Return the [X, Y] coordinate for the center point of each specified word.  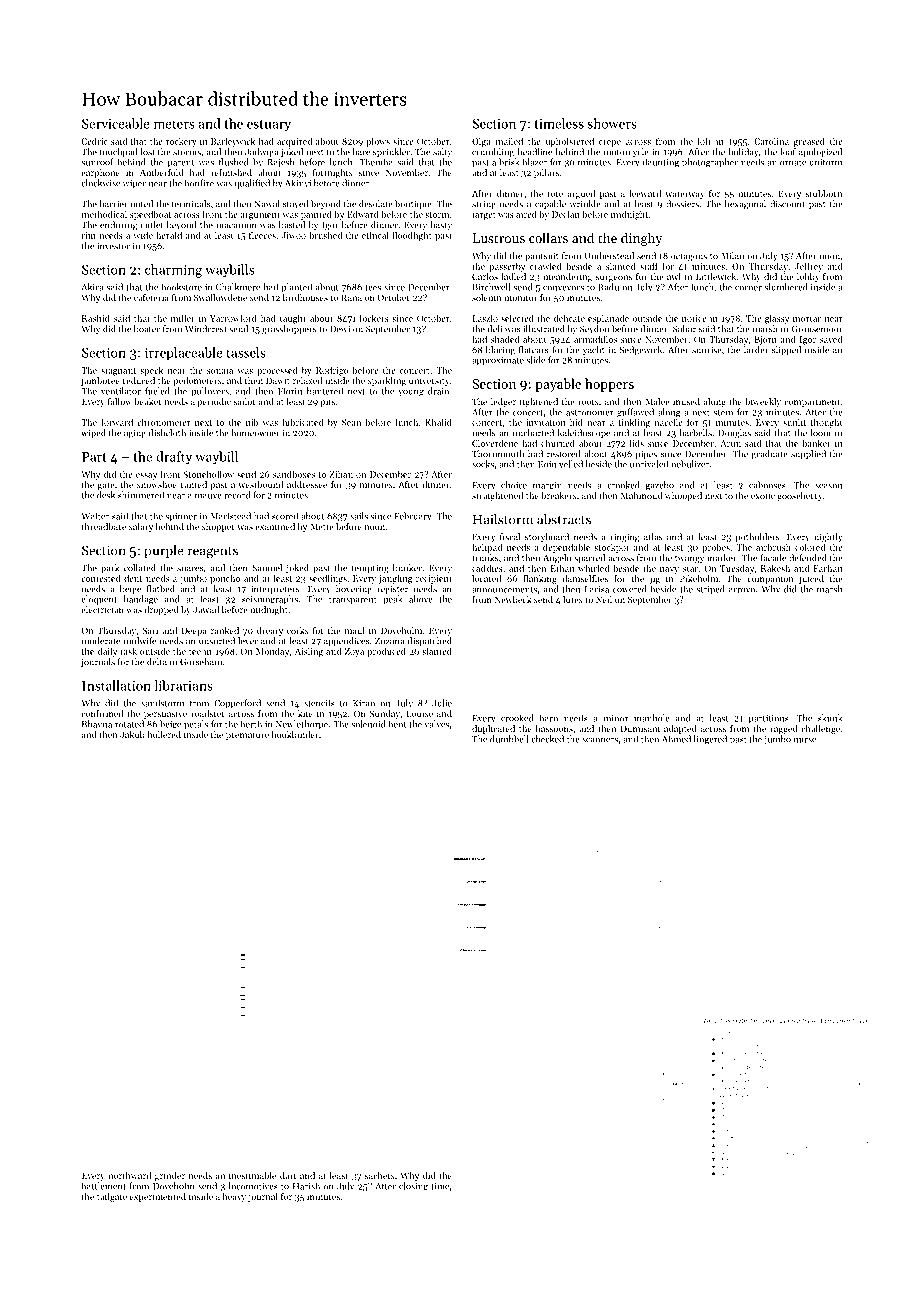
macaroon [237, 226]
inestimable [252, 1175]
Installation [116, 685]
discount [787, 204]
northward [129, 1175]
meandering [567, 277]
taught [293, 319]
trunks [485, 558]
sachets [380, 1175]
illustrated [544, 329]
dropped [161, 610]
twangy [689, 560]
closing [413, 1187]
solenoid [368, 724]
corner [748, 288]
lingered [710, 740]
